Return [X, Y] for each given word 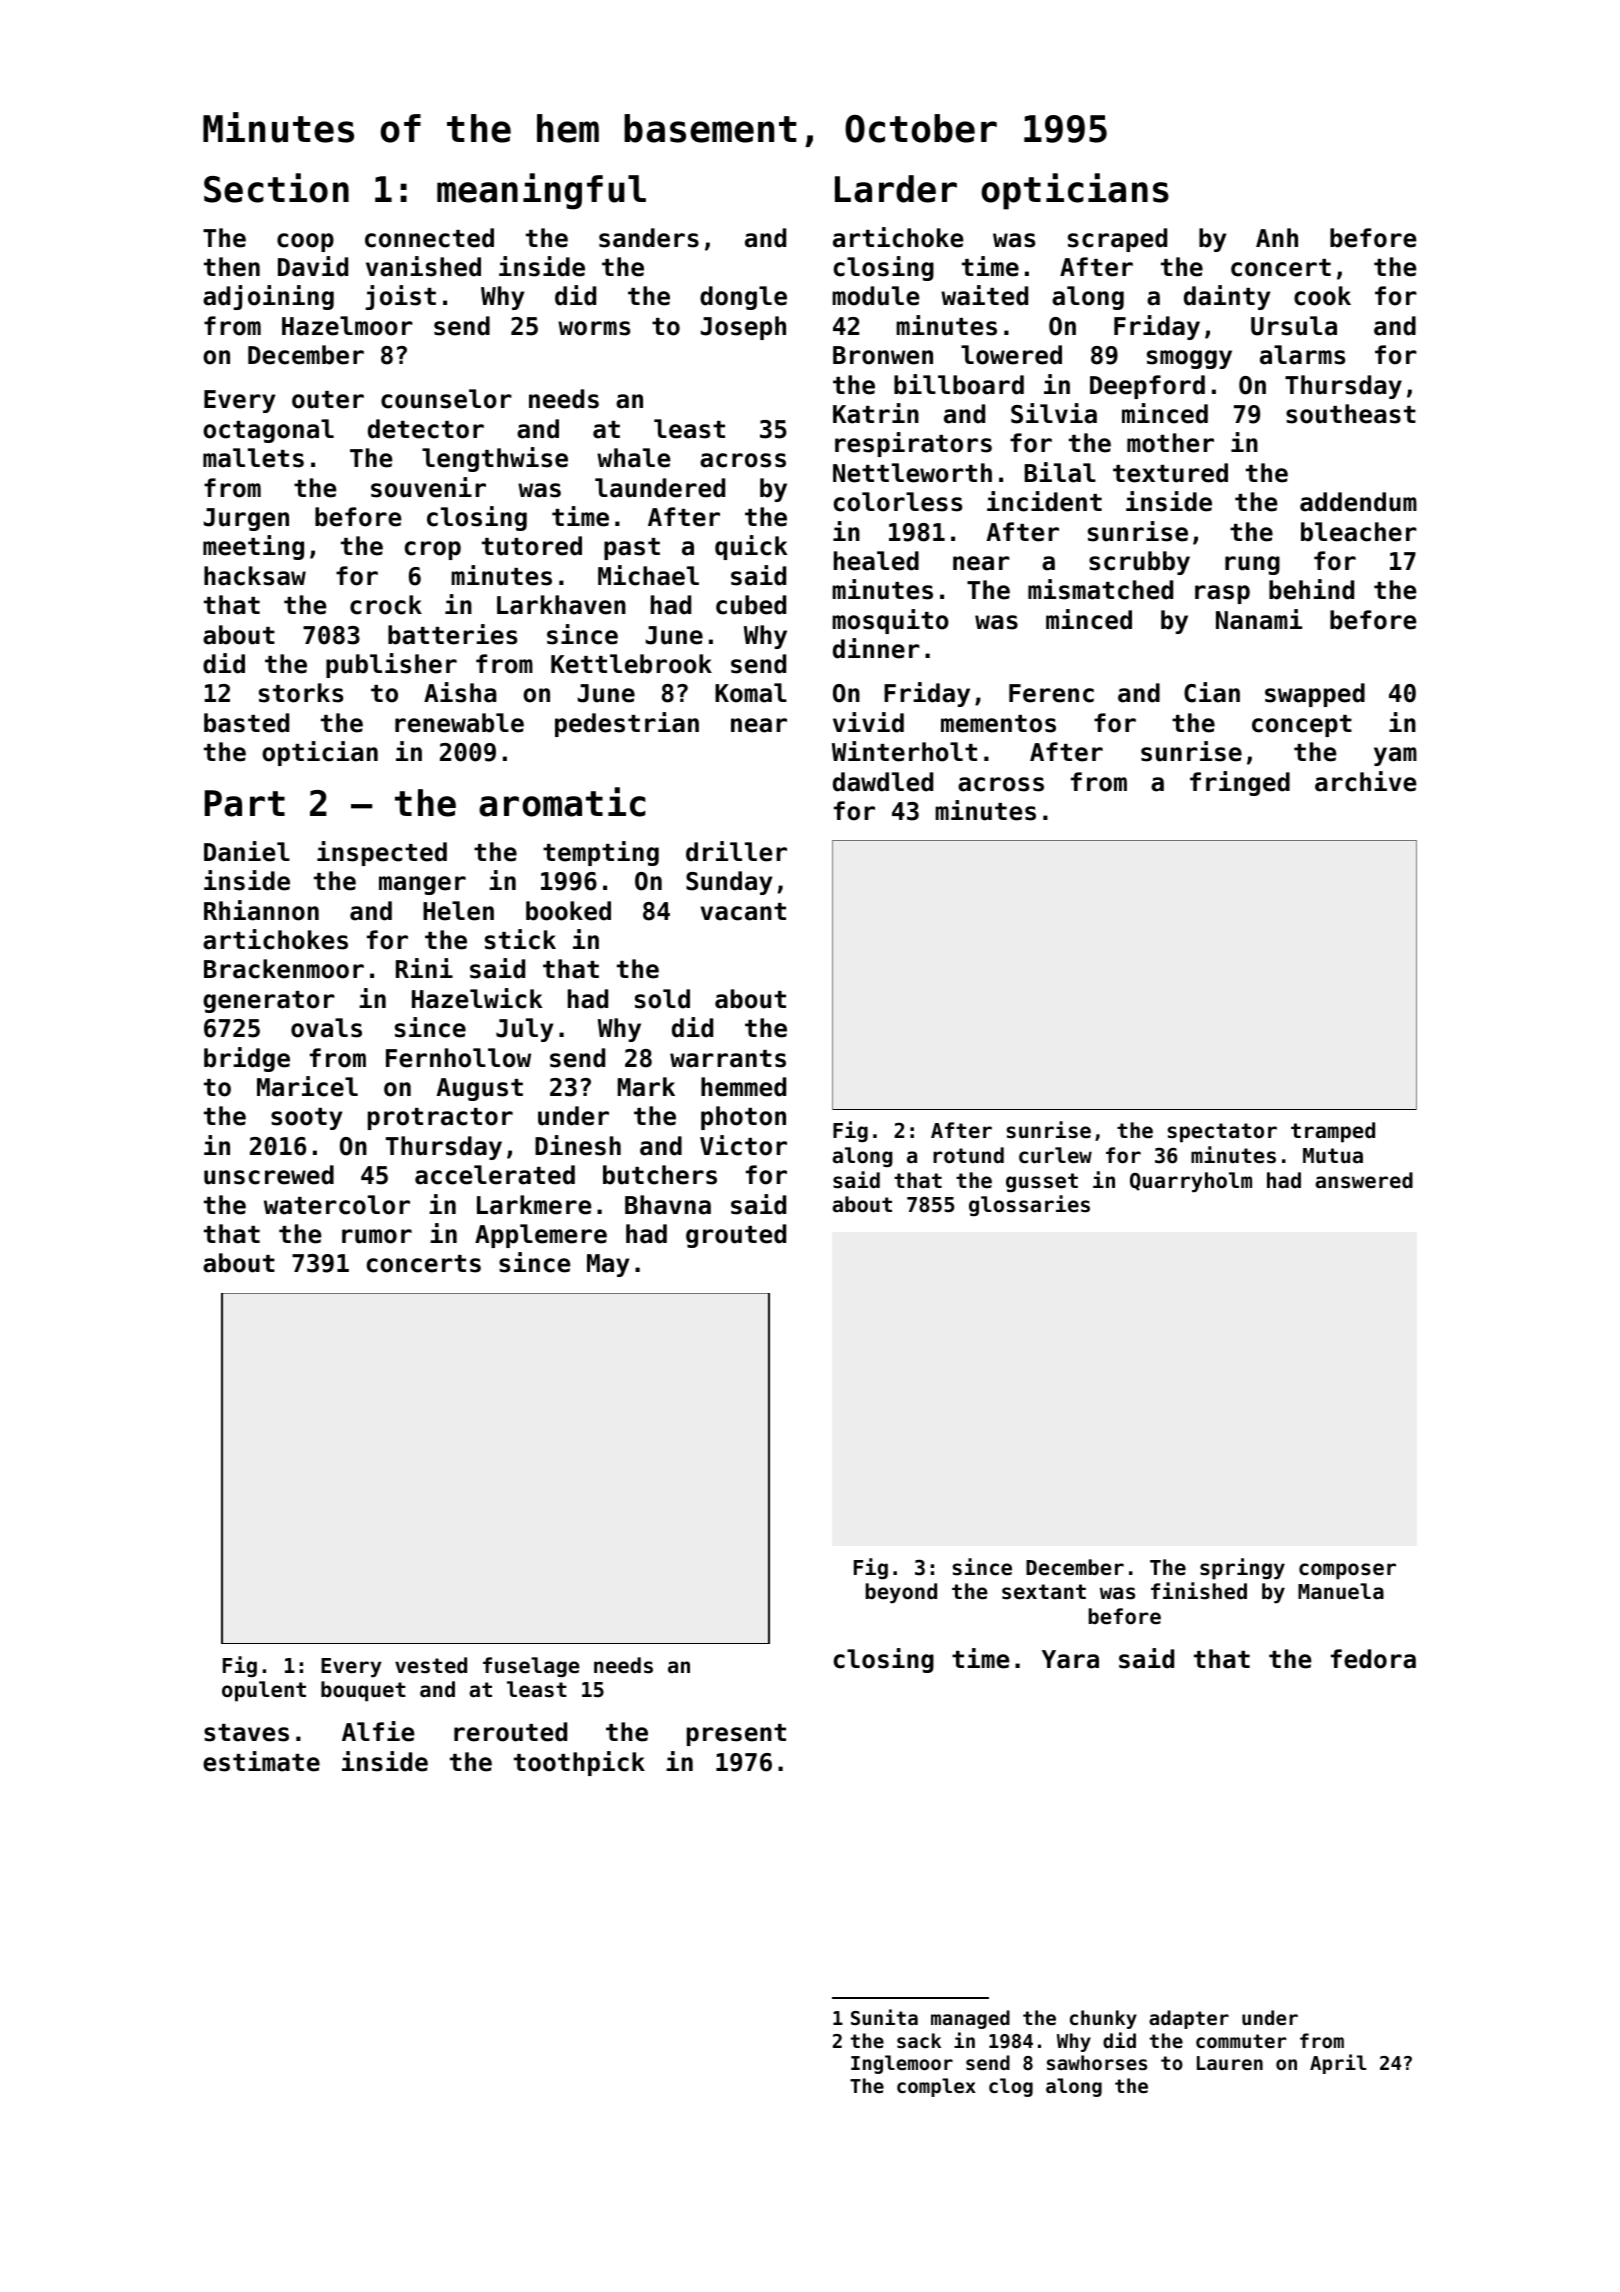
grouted [736, 1236]
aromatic [562, 802]
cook [1322, 296]
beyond [901, 1593]
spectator [1222, 1133]
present [736, 1735]
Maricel [307, 1086]
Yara [1070, 1659]
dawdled [883, 782]
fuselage [531, 1667]
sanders [649, 238]
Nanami [1259, 619]
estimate [261, 1761]
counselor [446, 399]
